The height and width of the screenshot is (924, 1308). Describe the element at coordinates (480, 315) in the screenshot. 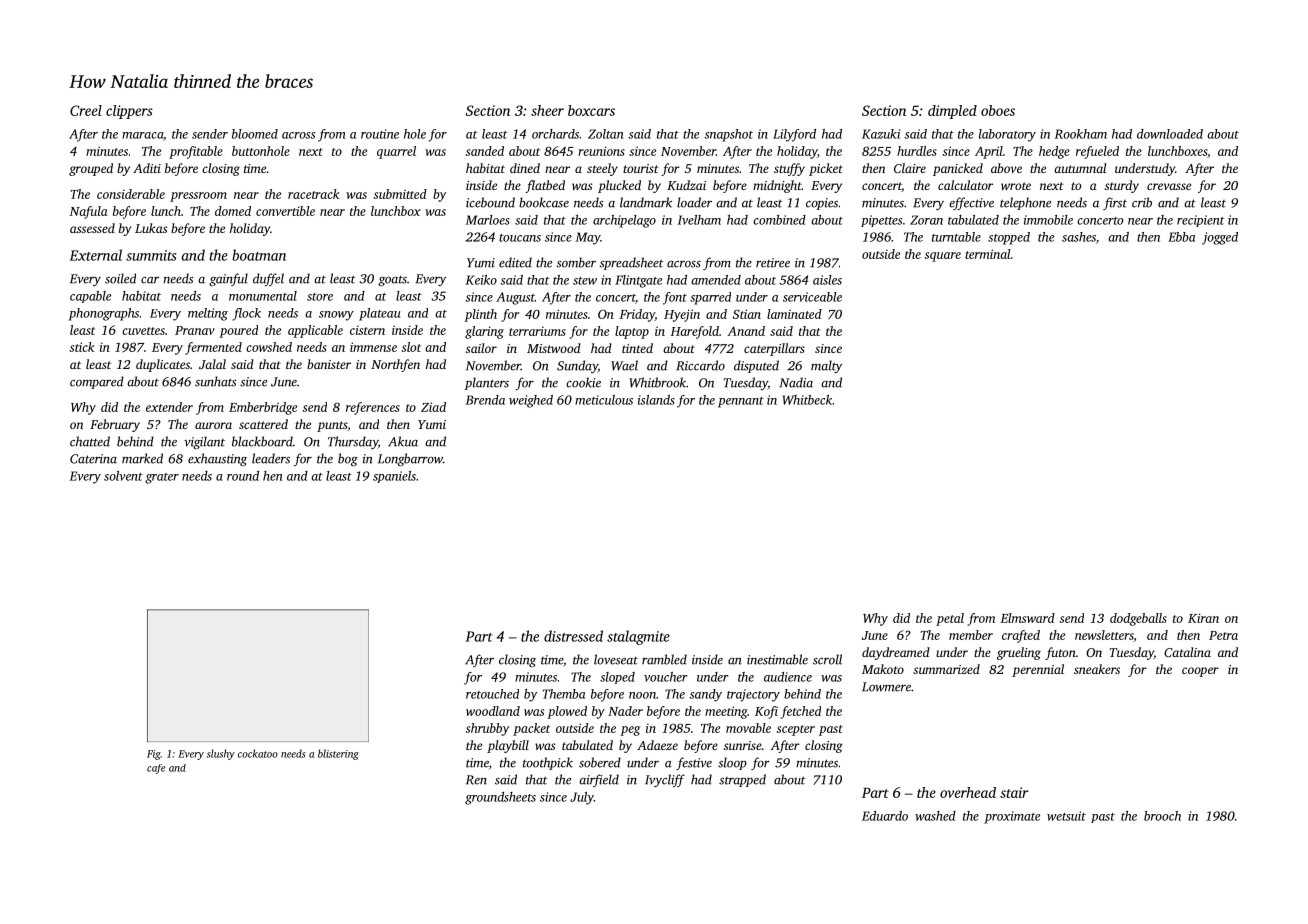

I see `plinth` at that location.
